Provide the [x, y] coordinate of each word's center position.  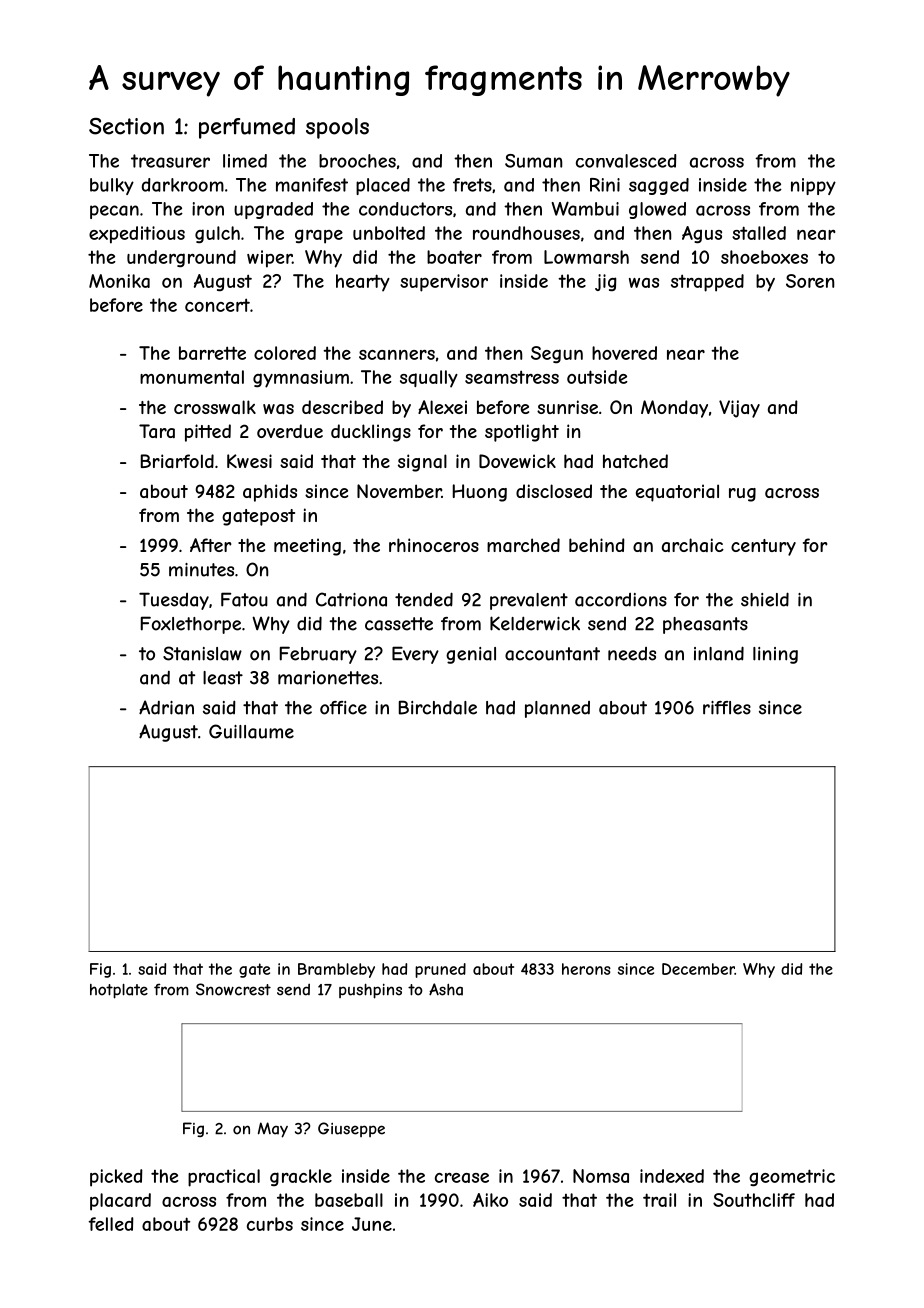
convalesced [626, 161]
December [698, 969]
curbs [270, 1224]
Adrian [166, 707]
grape [319, 236]
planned [557, 709]
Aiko [490, 1200]
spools [337, 128]
